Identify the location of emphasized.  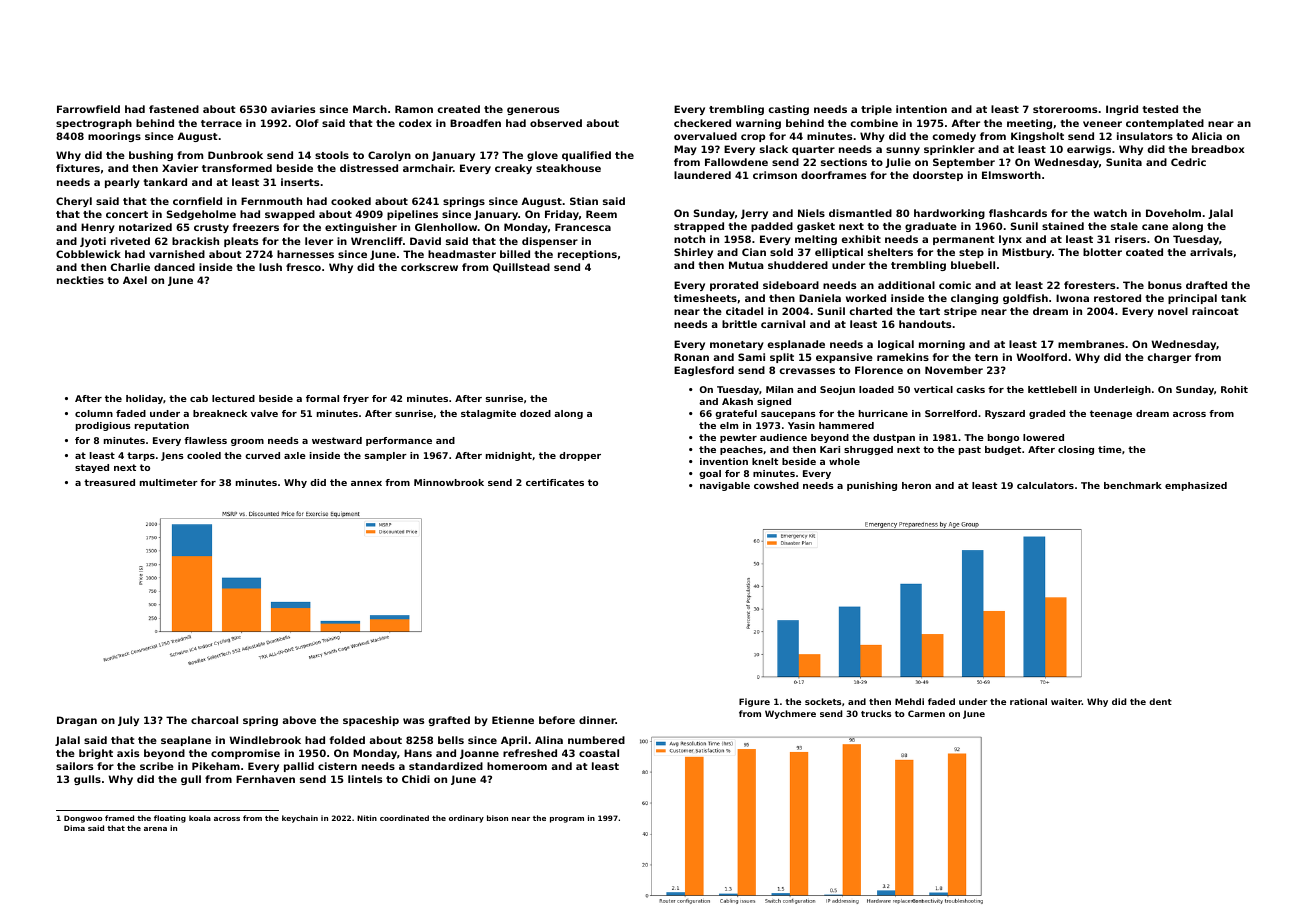
(1196, 486).
